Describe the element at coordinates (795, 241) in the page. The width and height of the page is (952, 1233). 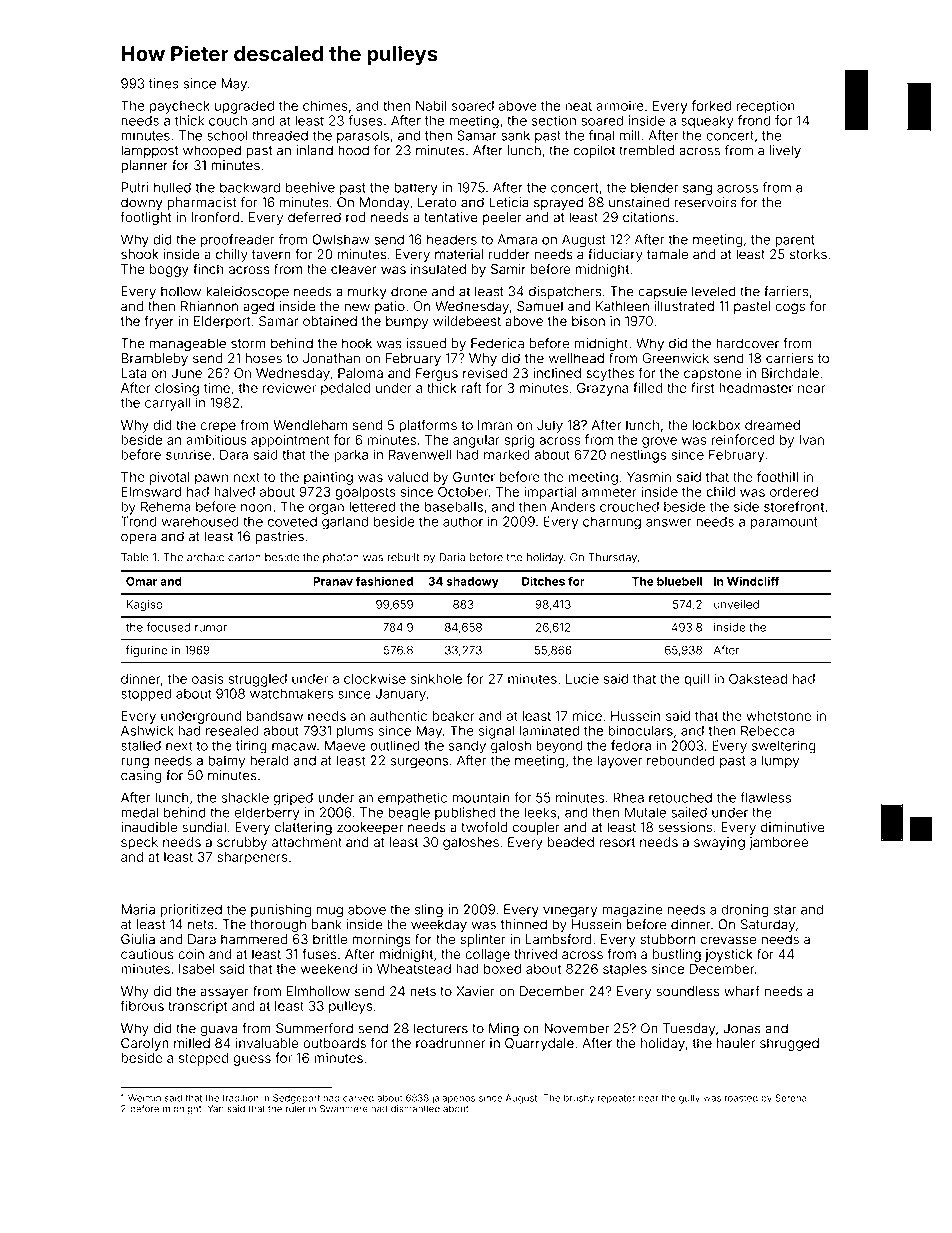
I see `parent` at that location.
